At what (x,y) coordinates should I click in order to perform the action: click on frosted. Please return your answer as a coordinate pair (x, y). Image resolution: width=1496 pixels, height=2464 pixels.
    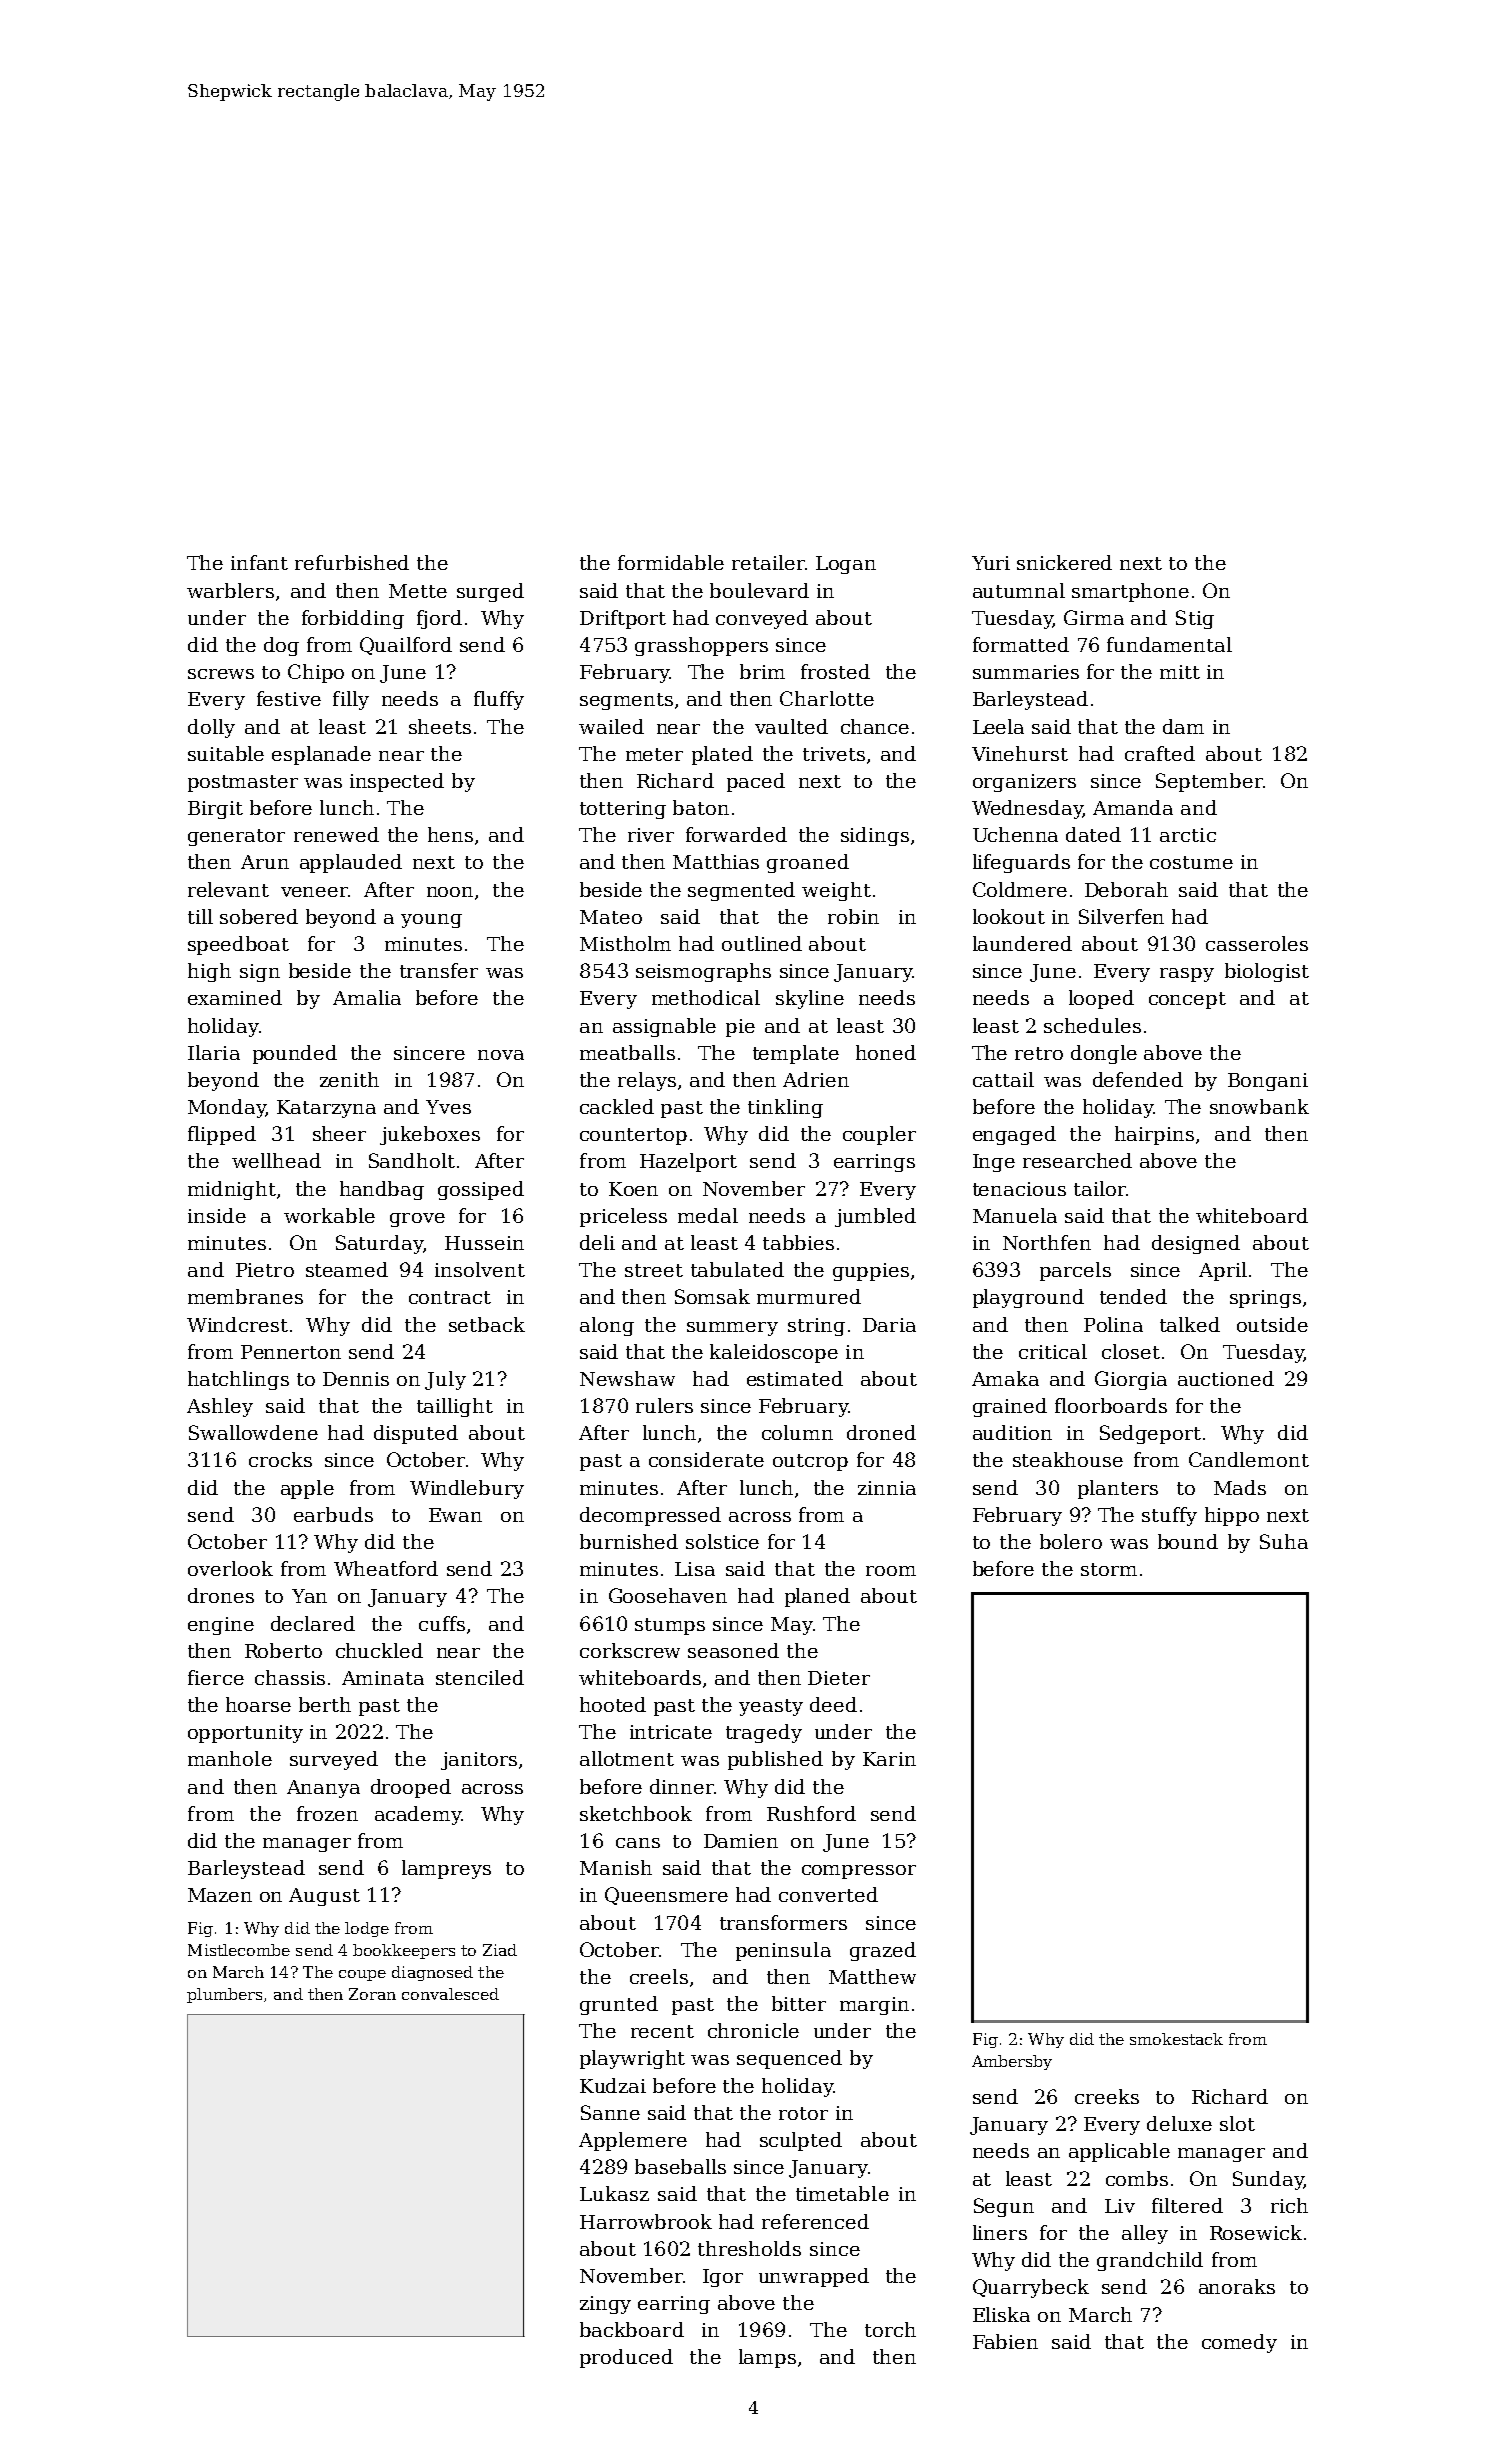
    Looking at the image, I should click on (835, 671).
